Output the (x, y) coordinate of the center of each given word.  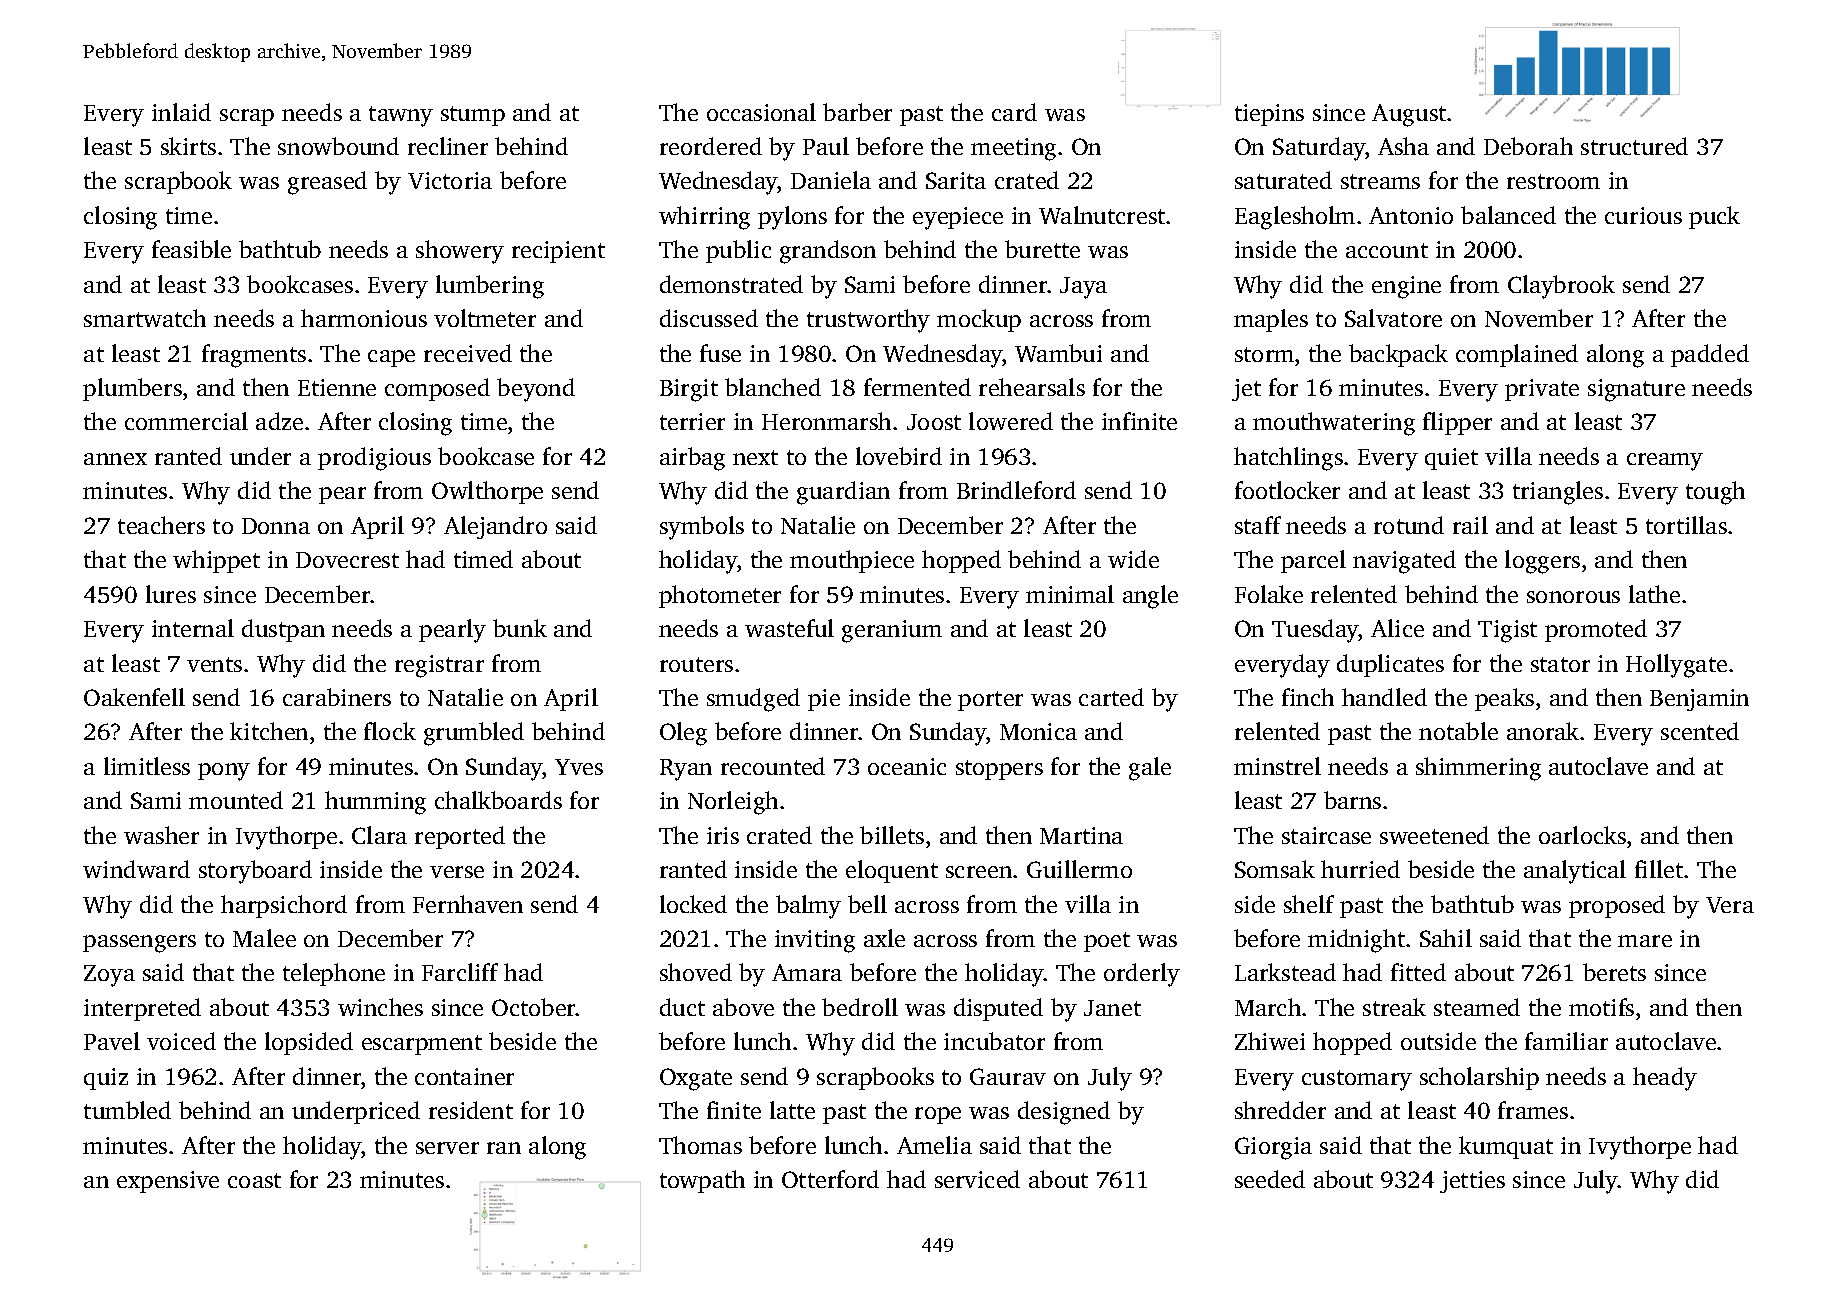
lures (171, 594)
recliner (448, 146)
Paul (826, 146)
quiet (1451, 459)
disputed (998, 1009)
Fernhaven (468, 904)
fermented (917, 387)
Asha (1403, 146)
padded (1710, 355)
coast (254, 1180)
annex (115, 459)
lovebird (899, 456)
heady (1665, 1079)
